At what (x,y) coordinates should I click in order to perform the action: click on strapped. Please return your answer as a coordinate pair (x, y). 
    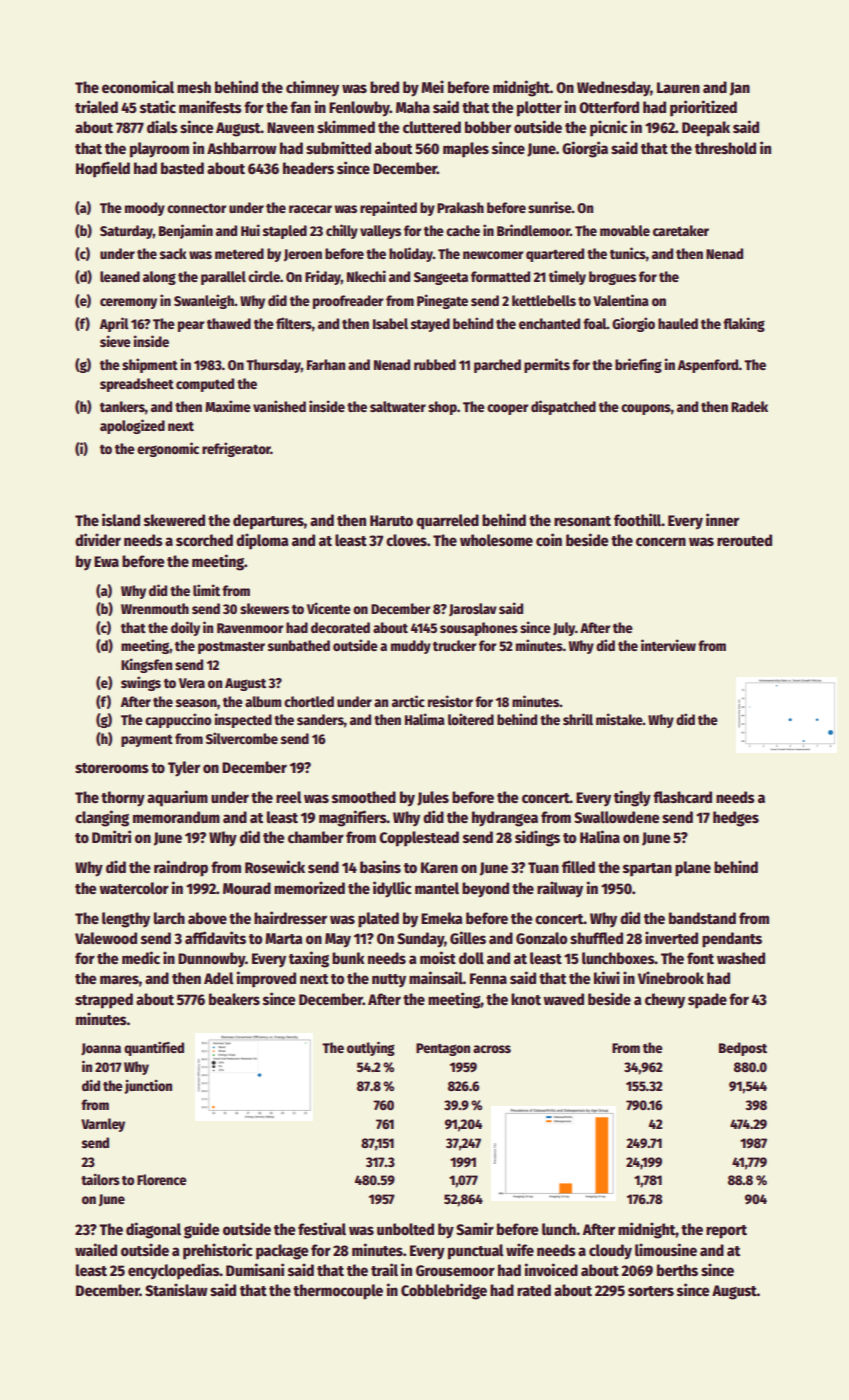
    Looking at the image, I should click on (104, 1001).
